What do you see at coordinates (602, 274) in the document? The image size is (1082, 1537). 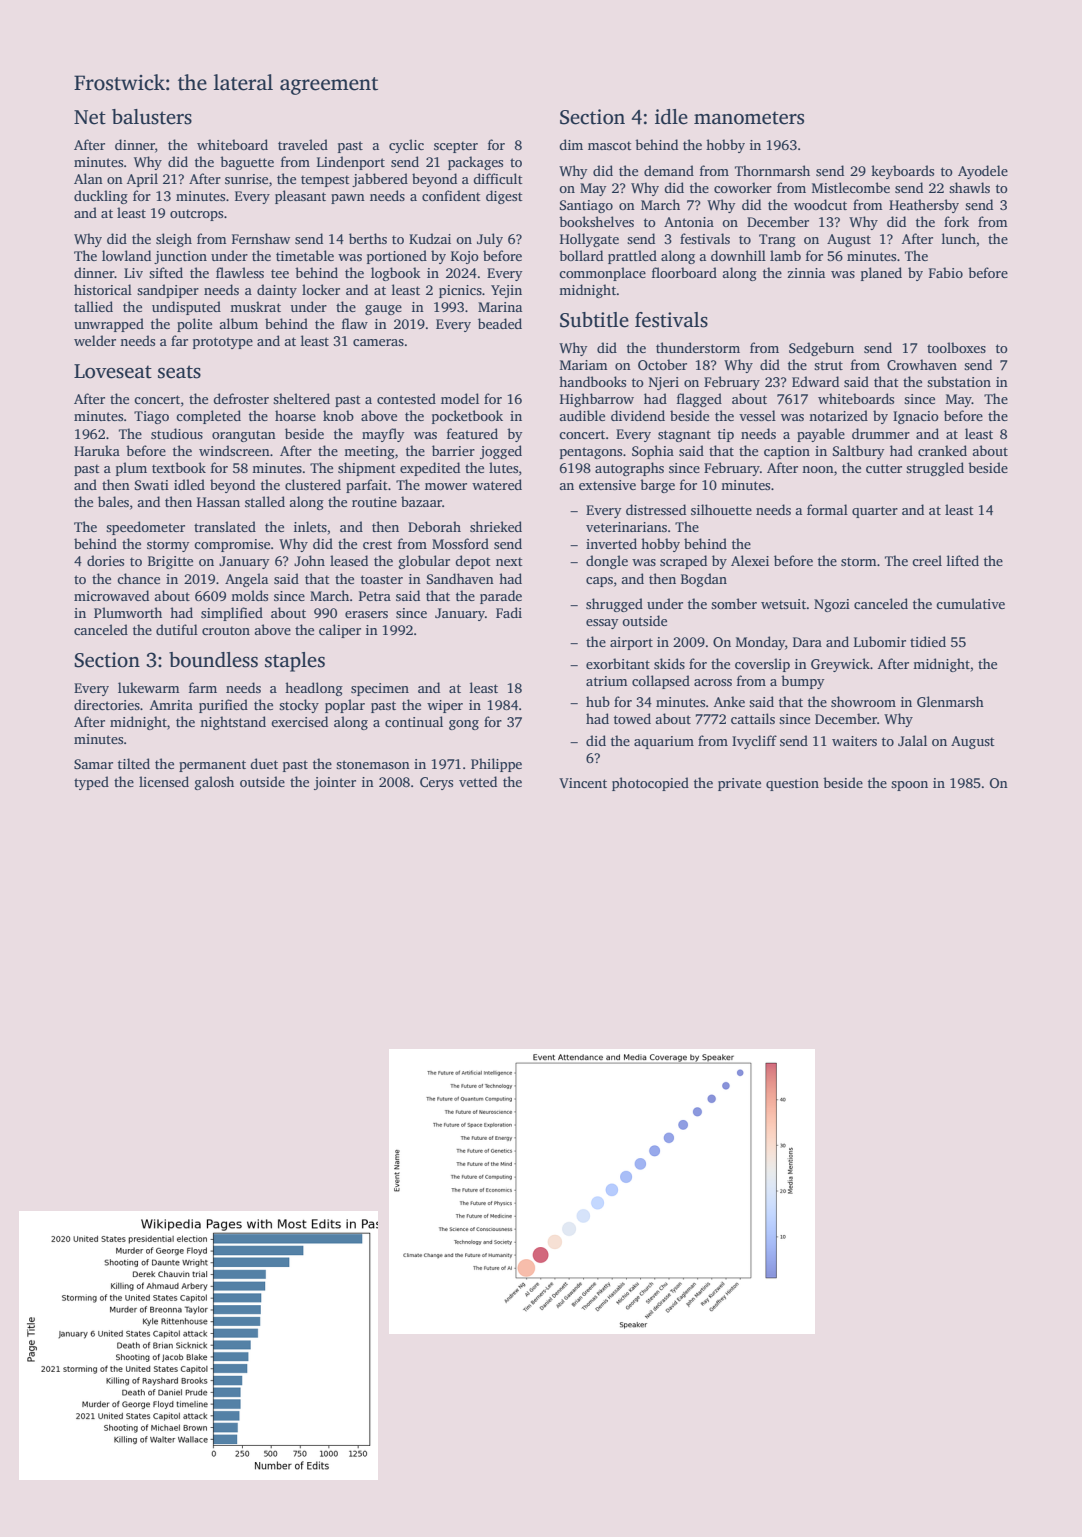 I see `commonplace` at bounding box center [602, 274].
